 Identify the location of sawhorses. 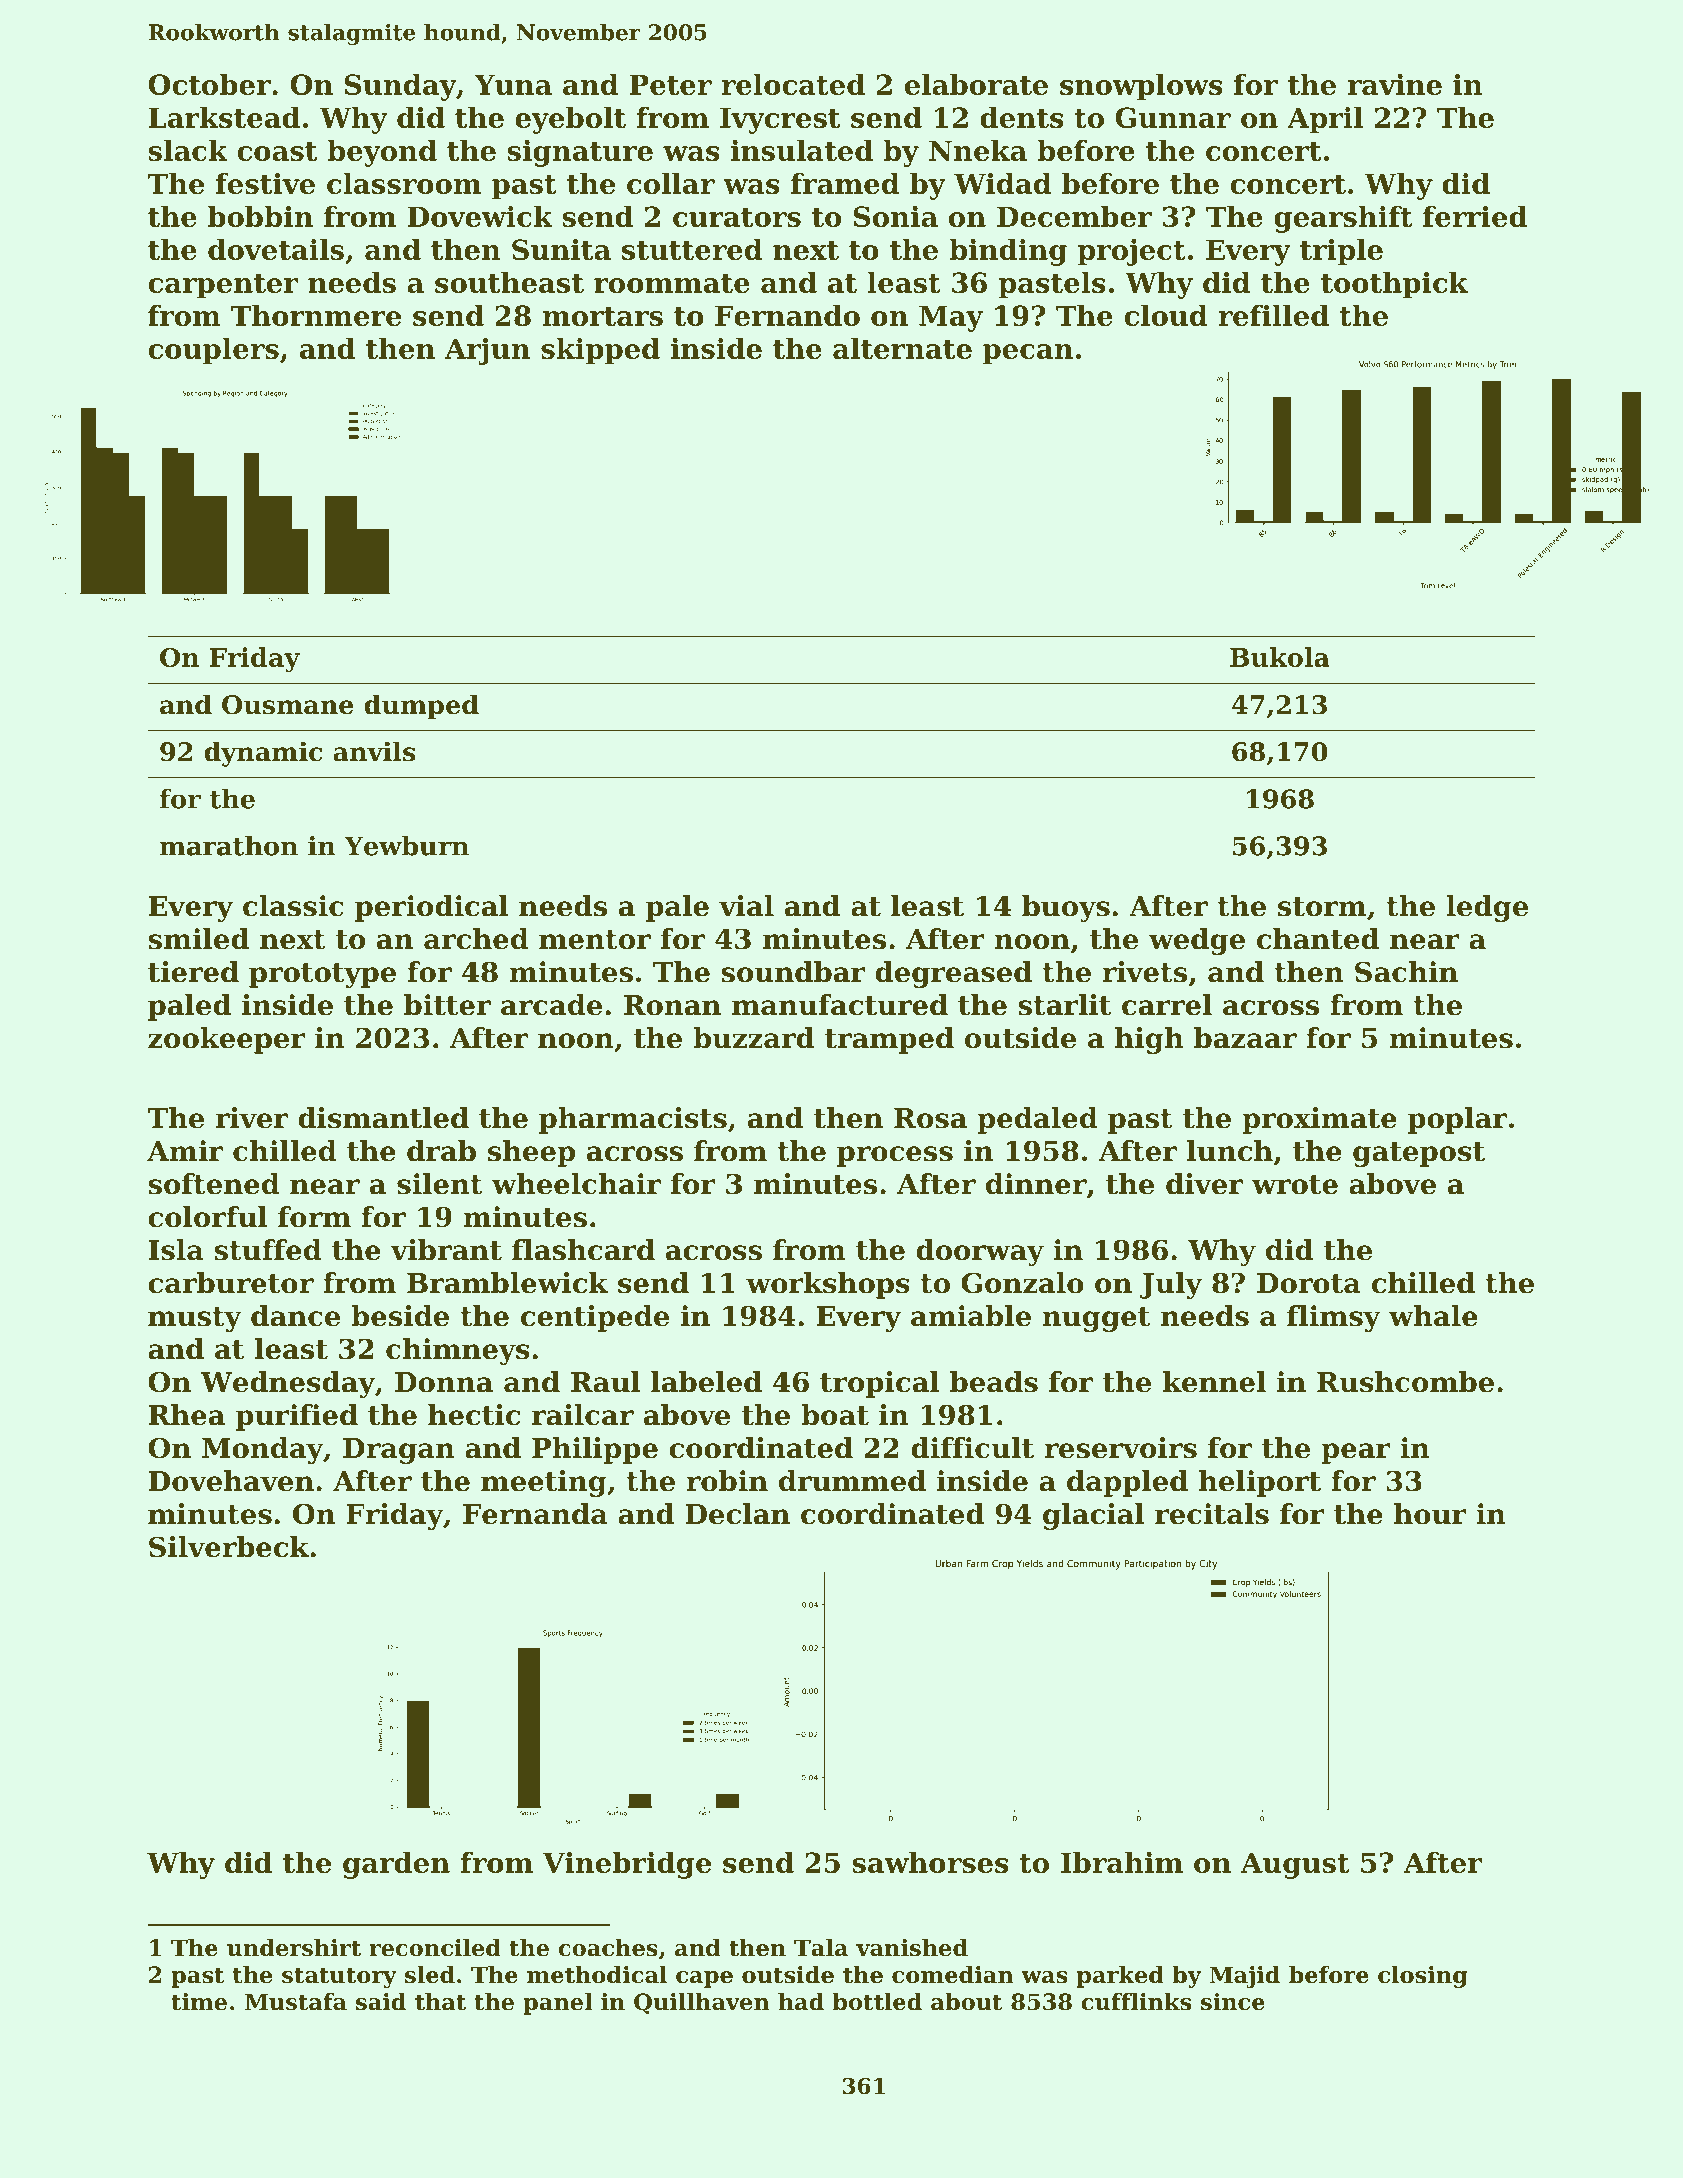
(930, 1862).
